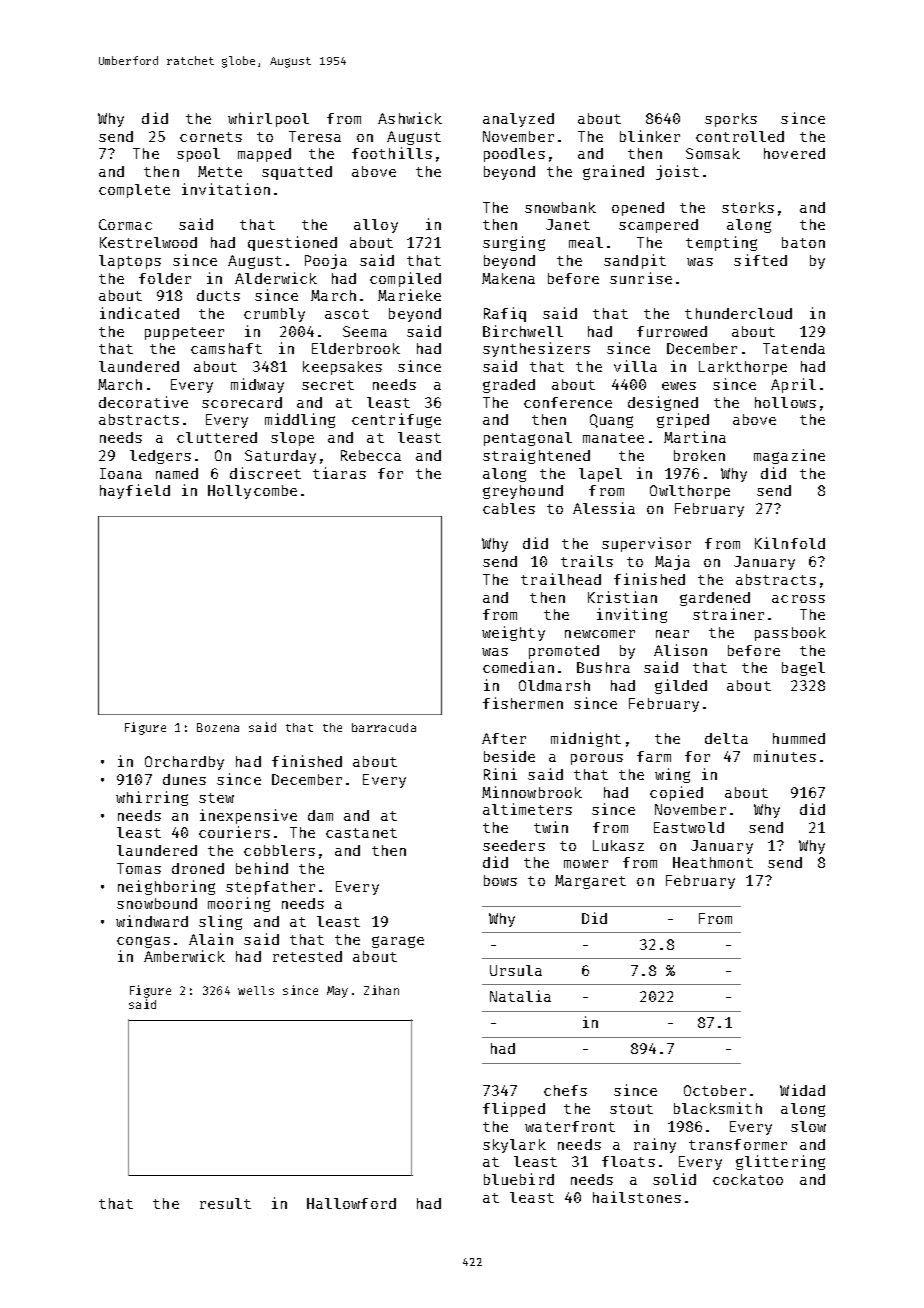  I want to click on foothills, so click(392, 153).
